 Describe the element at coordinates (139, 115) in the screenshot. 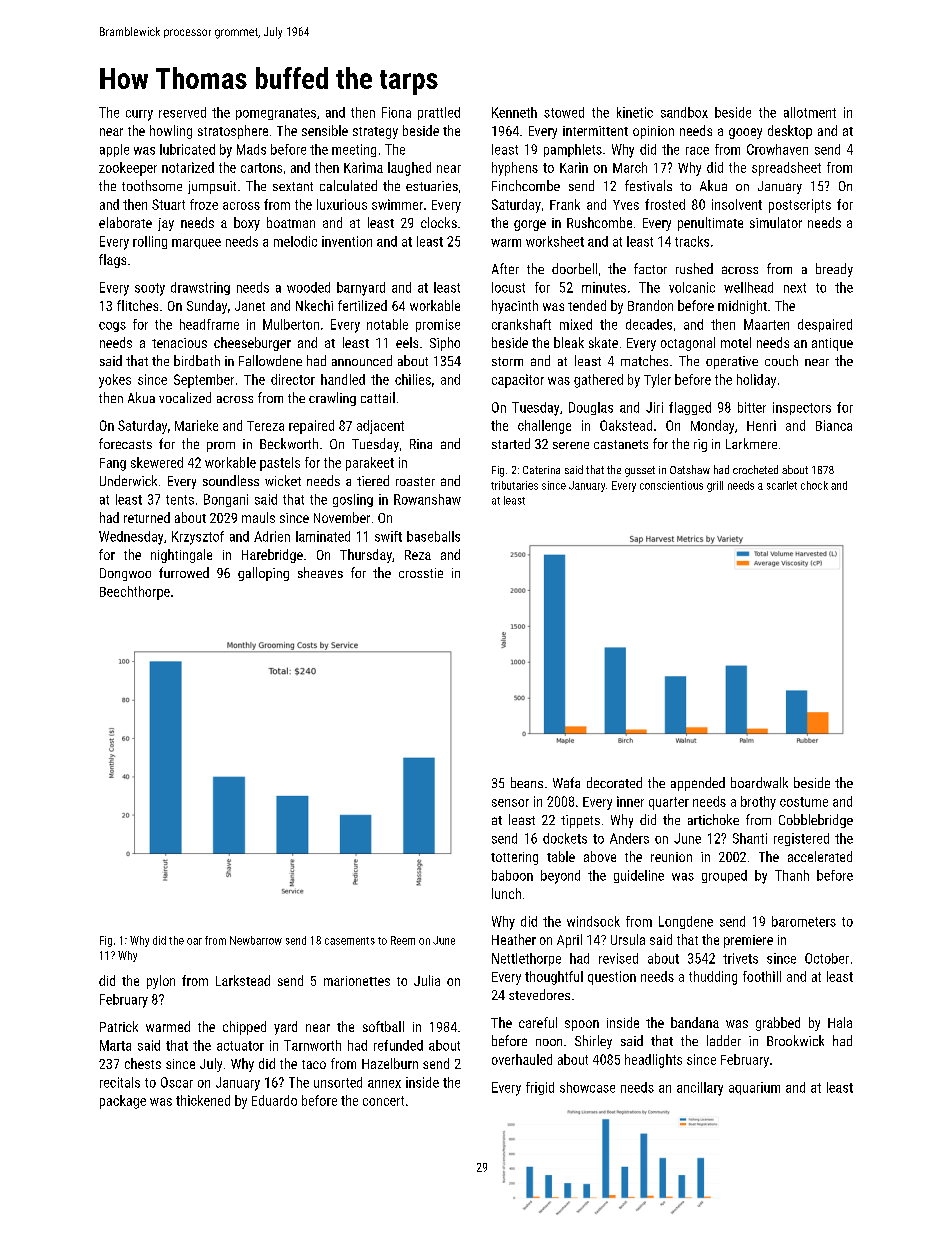

I see `curry` at that location.
